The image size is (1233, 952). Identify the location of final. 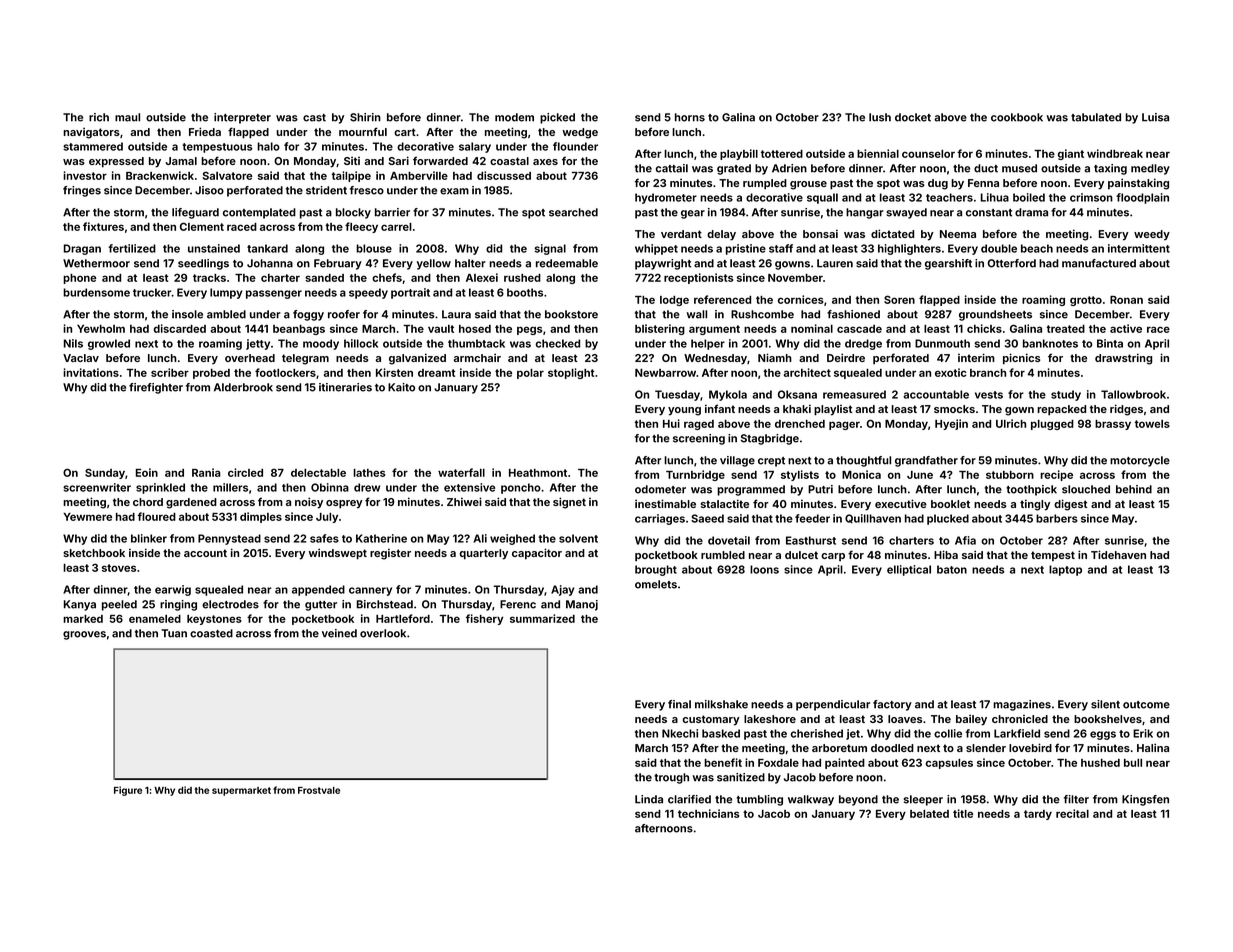
(679, 704).
